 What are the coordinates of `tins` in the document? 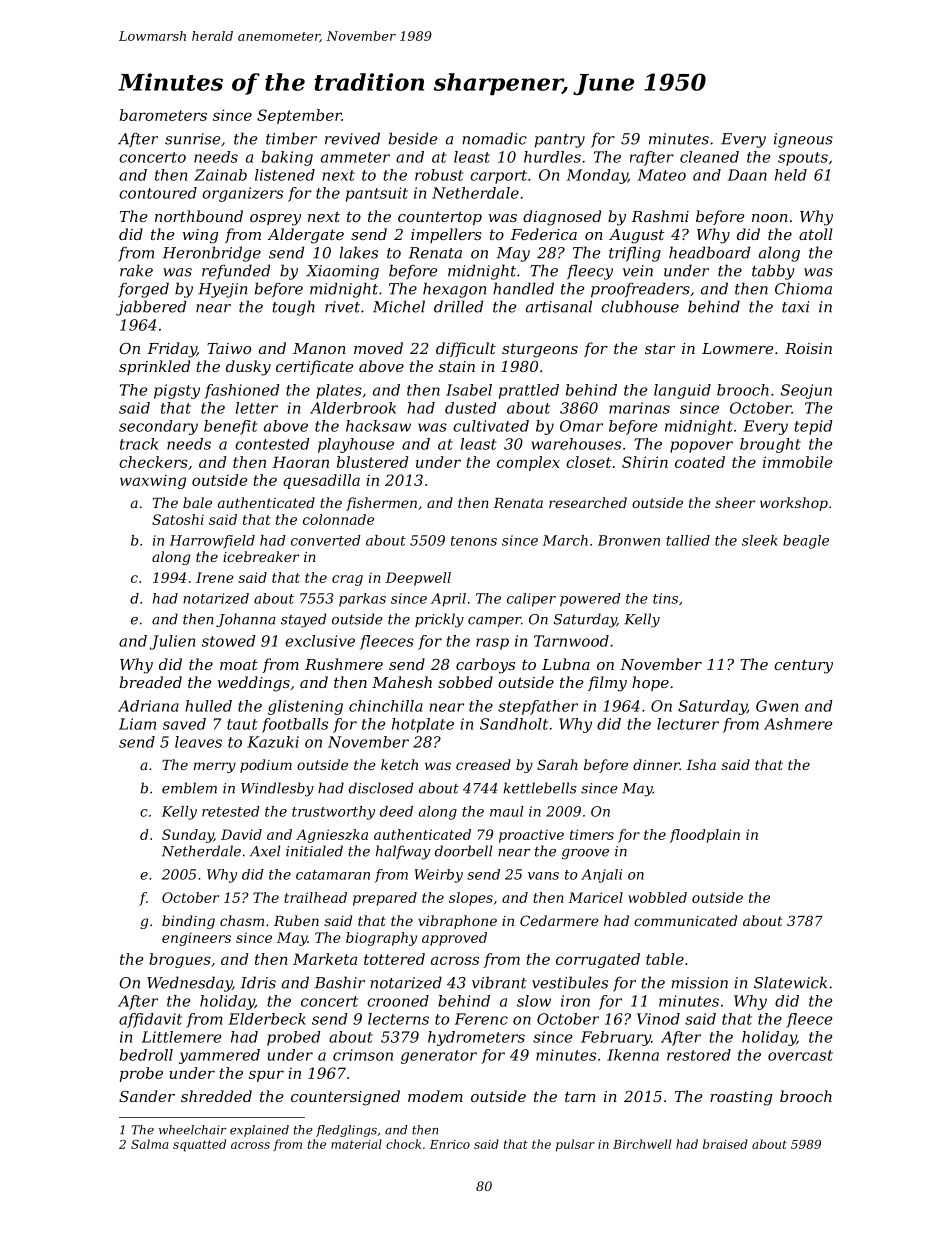 It's located at (665, 598).
